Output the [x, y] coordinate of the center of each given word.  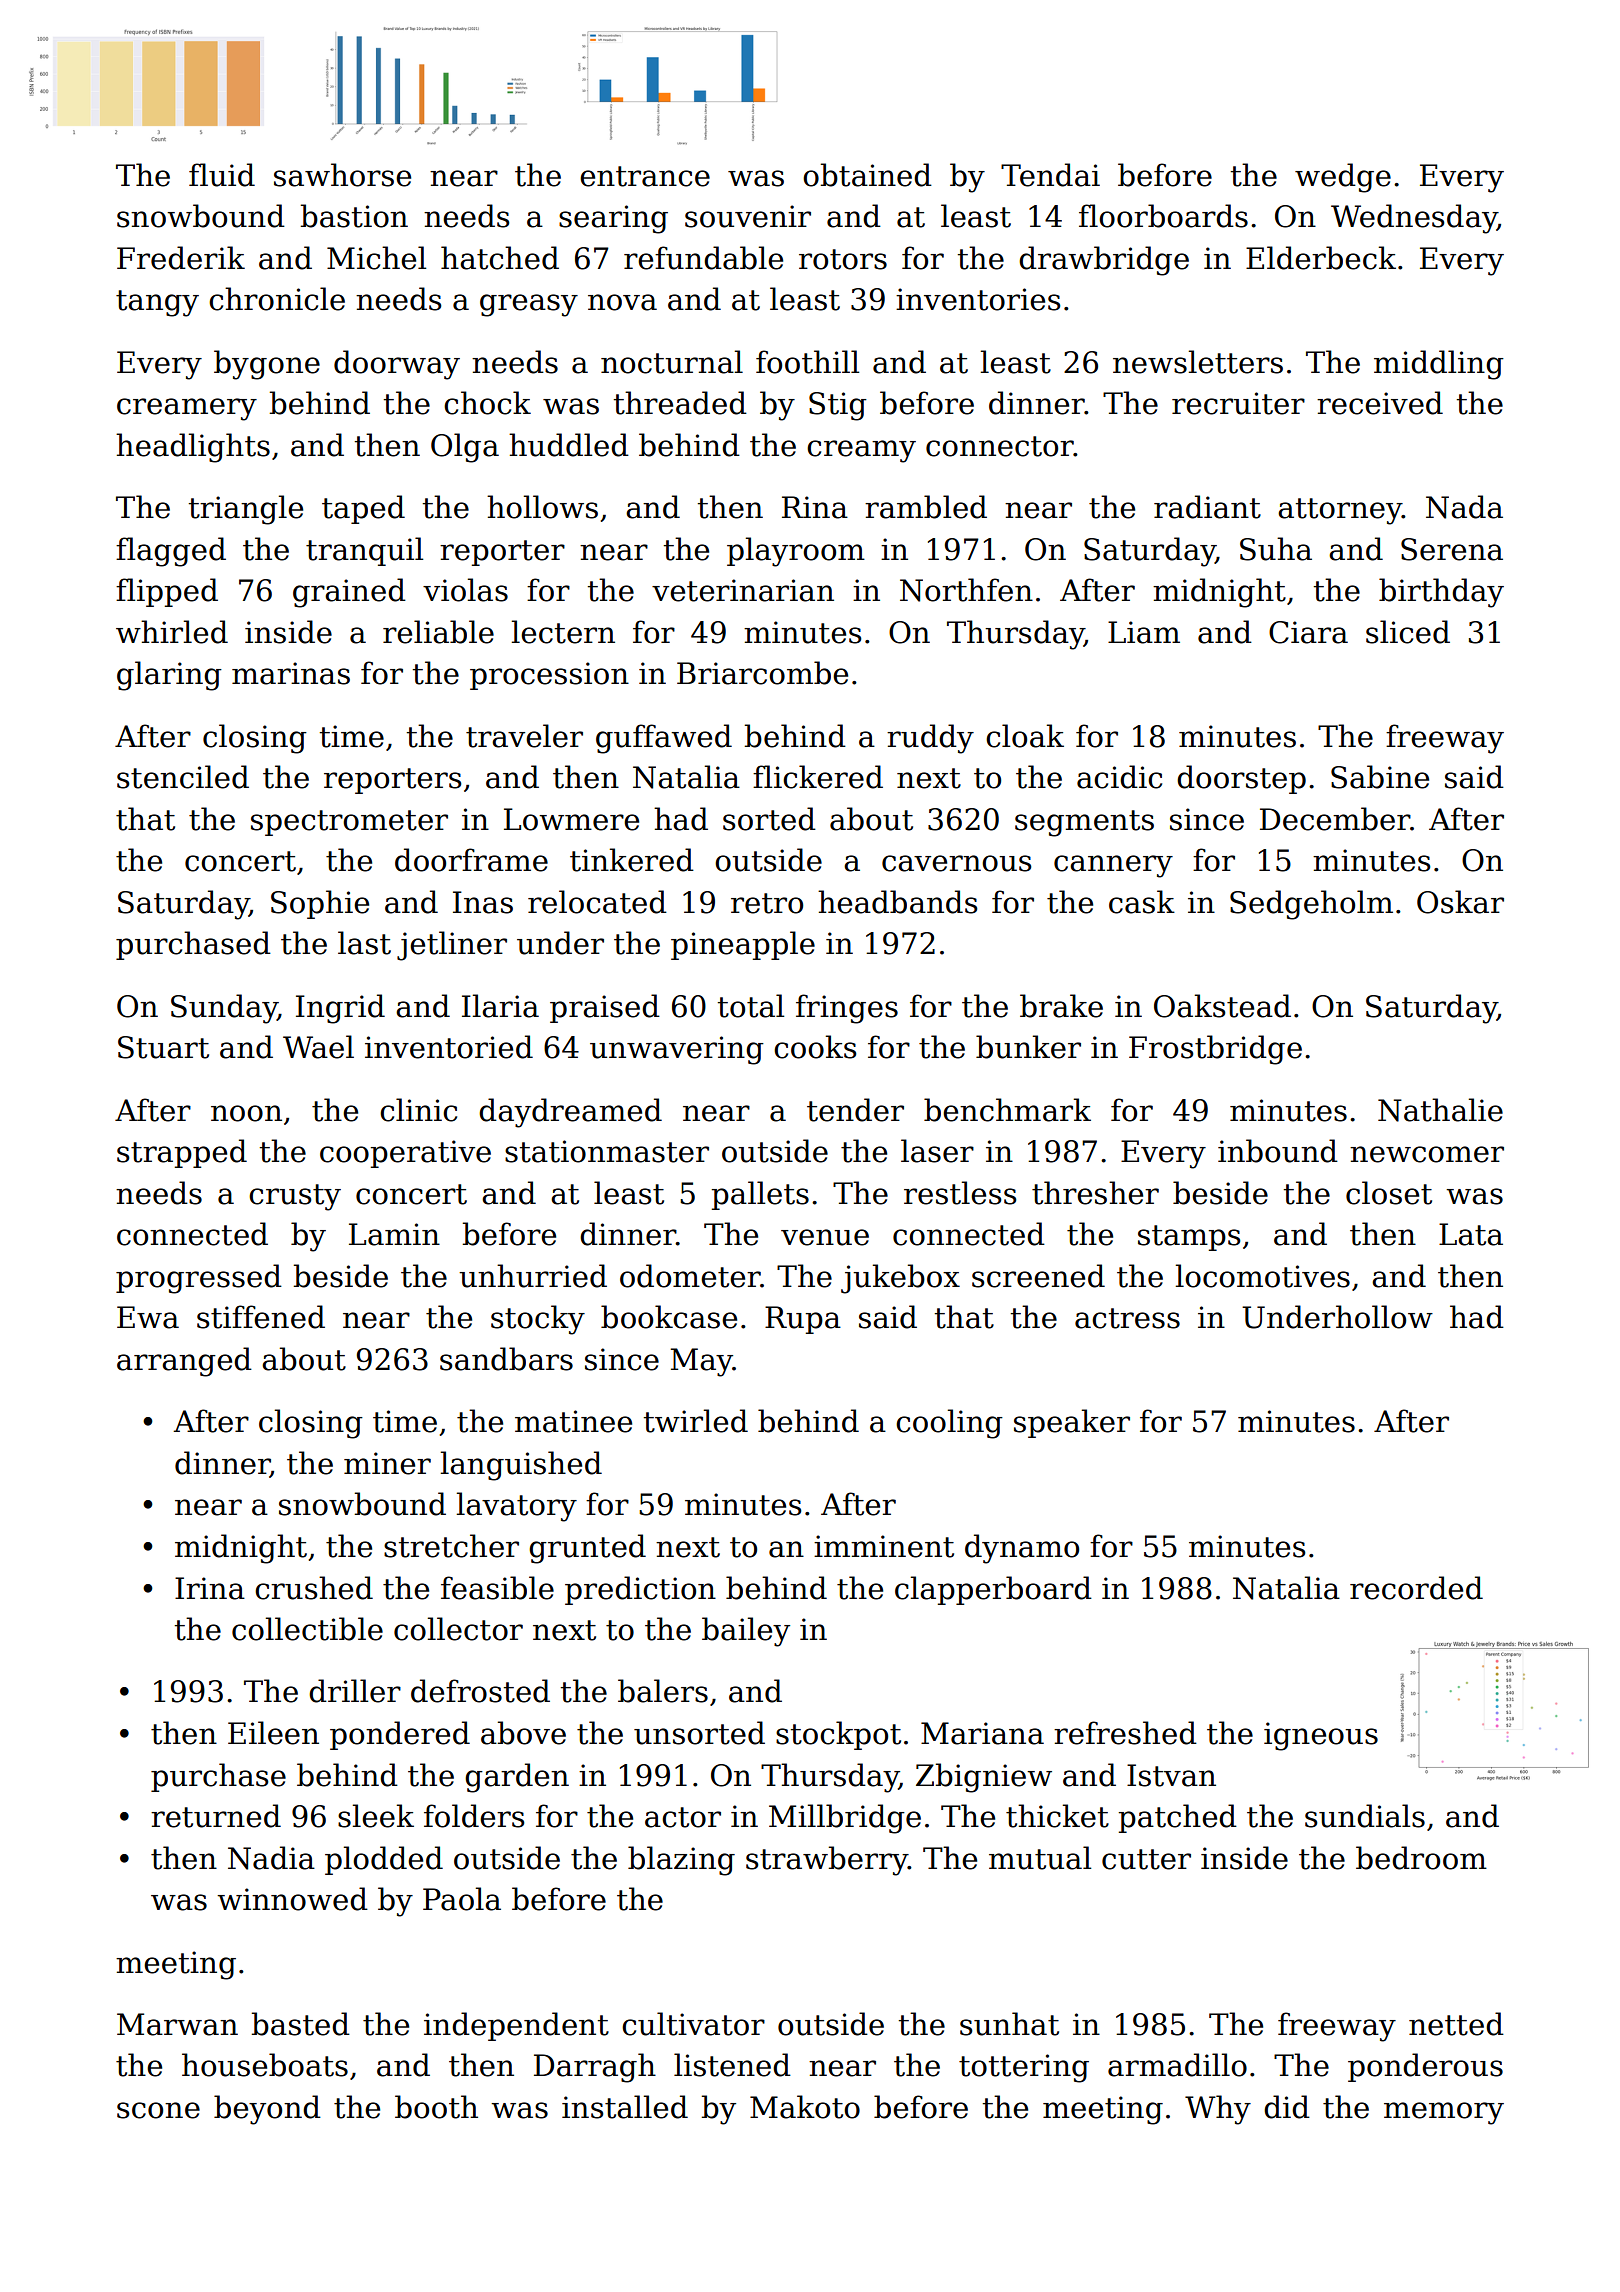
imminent [884, 1546]
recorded [1416, 1588]
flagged [171, 552]
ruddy [930, 739]
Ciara [1308, 632]
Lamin [394, 1234]
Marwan [177, 2024]
